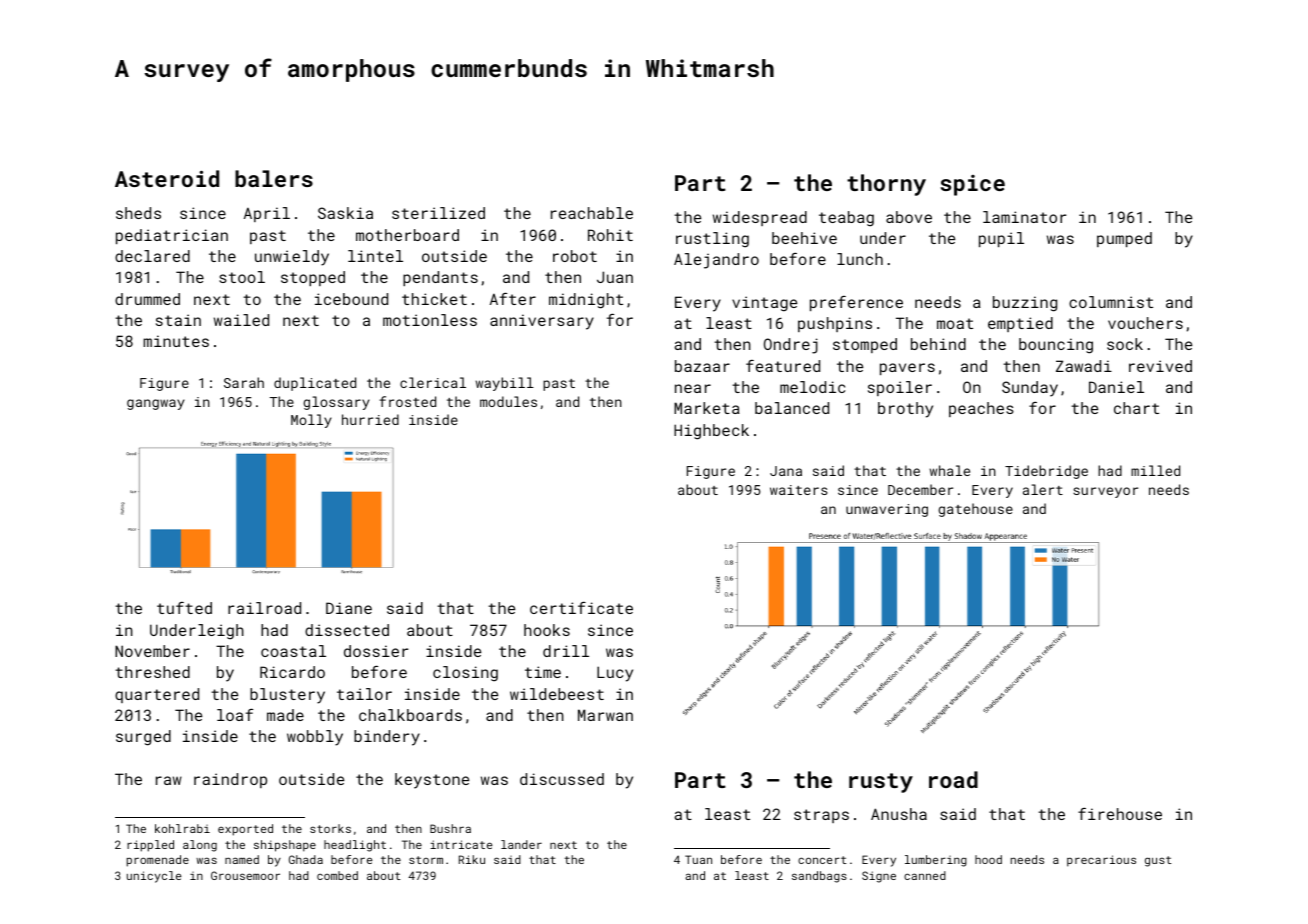  Describe the element at coordinates (513, 298) in the screenshot. I see `After` at that location.
